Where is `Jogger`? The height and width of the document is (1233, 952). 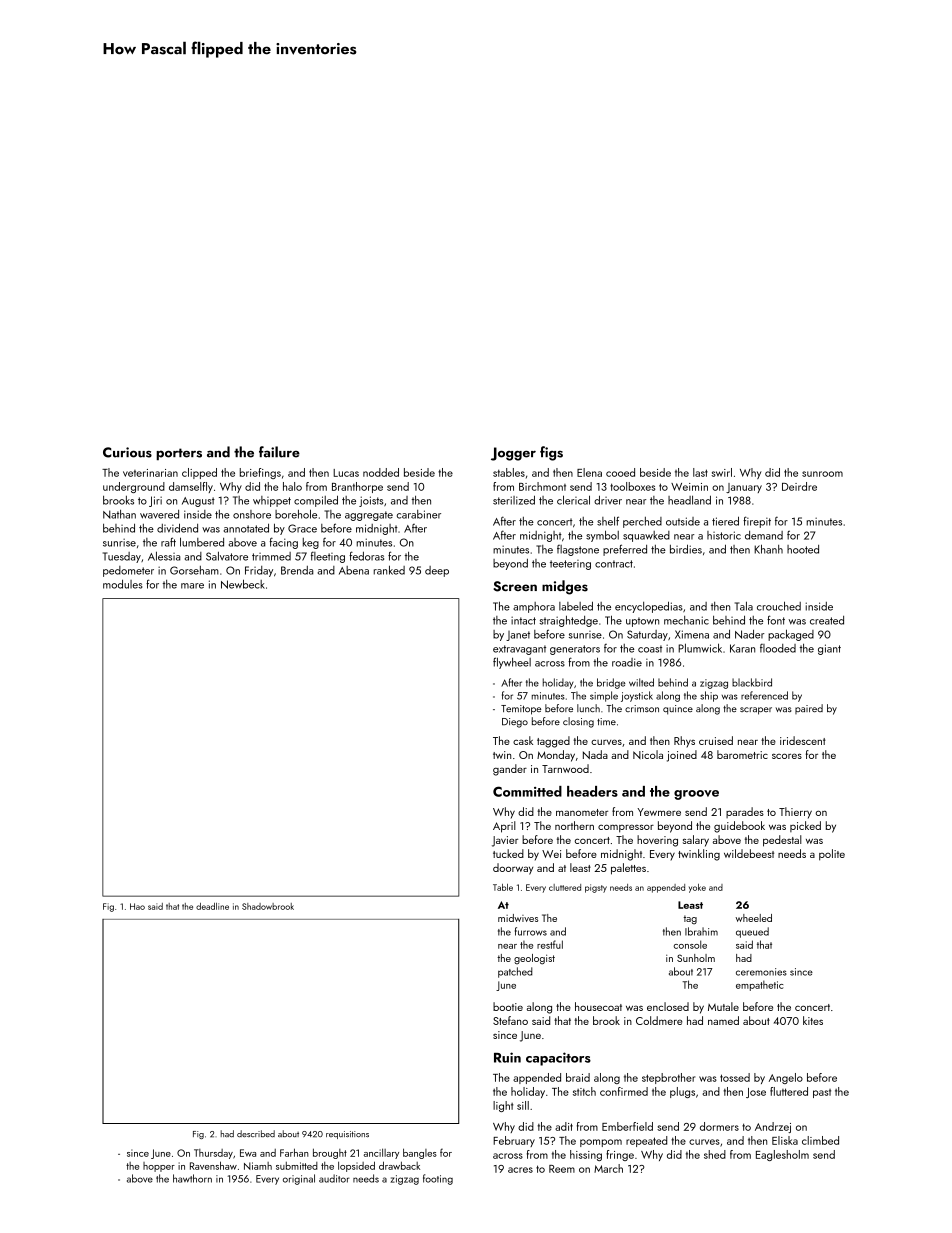 Jogger is located at coordinates (513, 454).
